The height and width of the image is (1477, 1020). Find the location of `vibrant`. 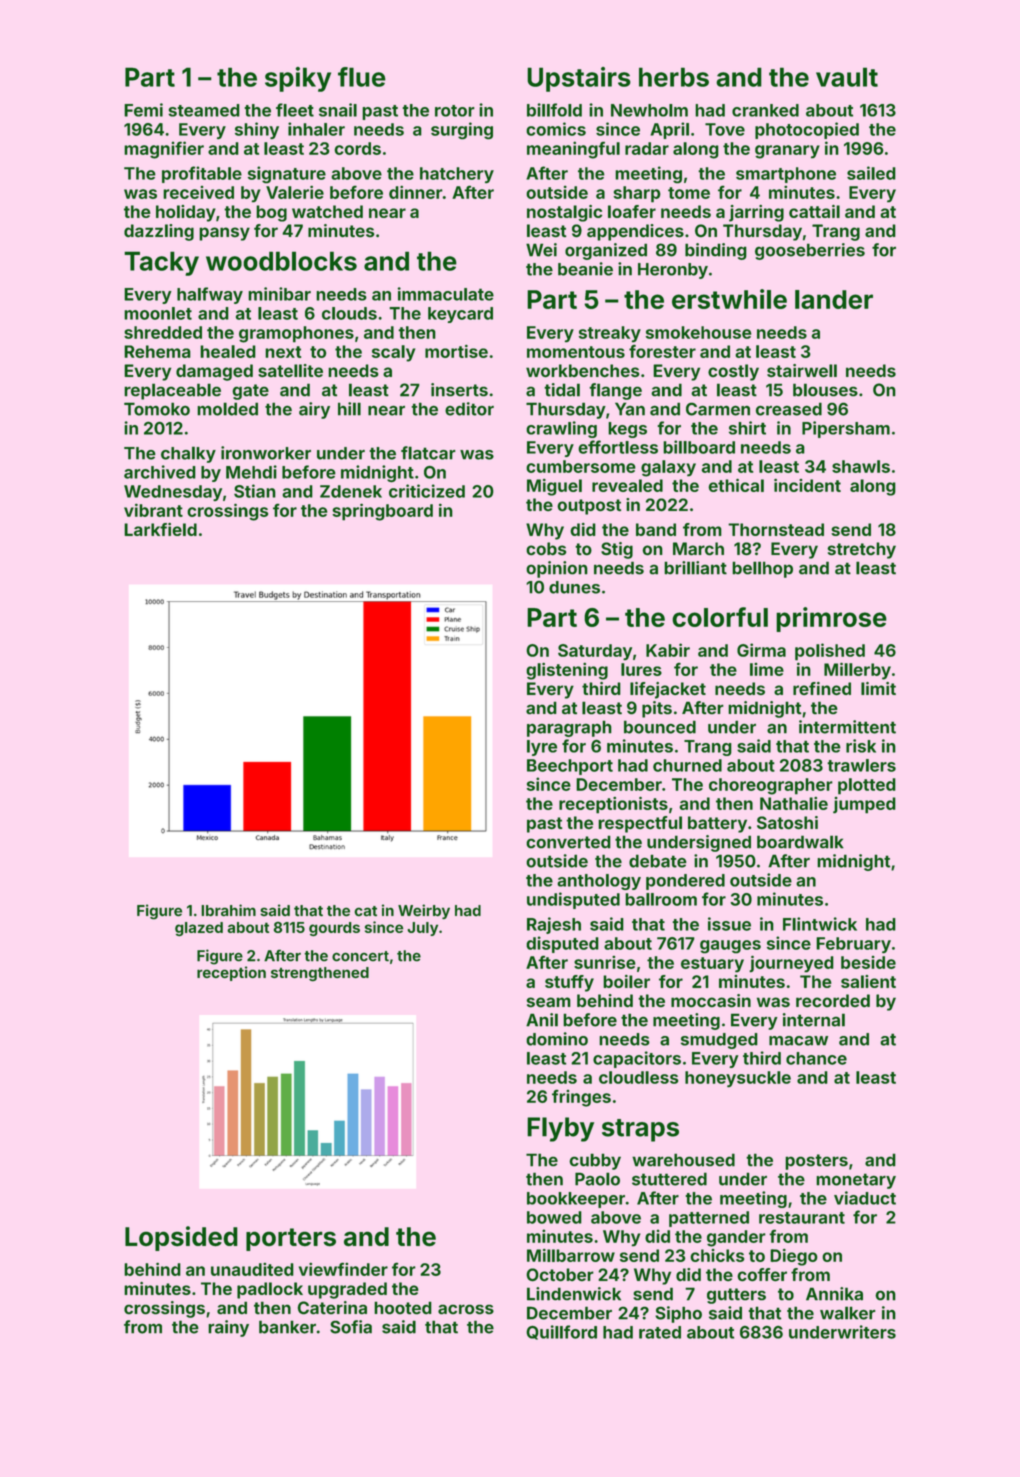

vibrant is located at coordinates (153, 510).
